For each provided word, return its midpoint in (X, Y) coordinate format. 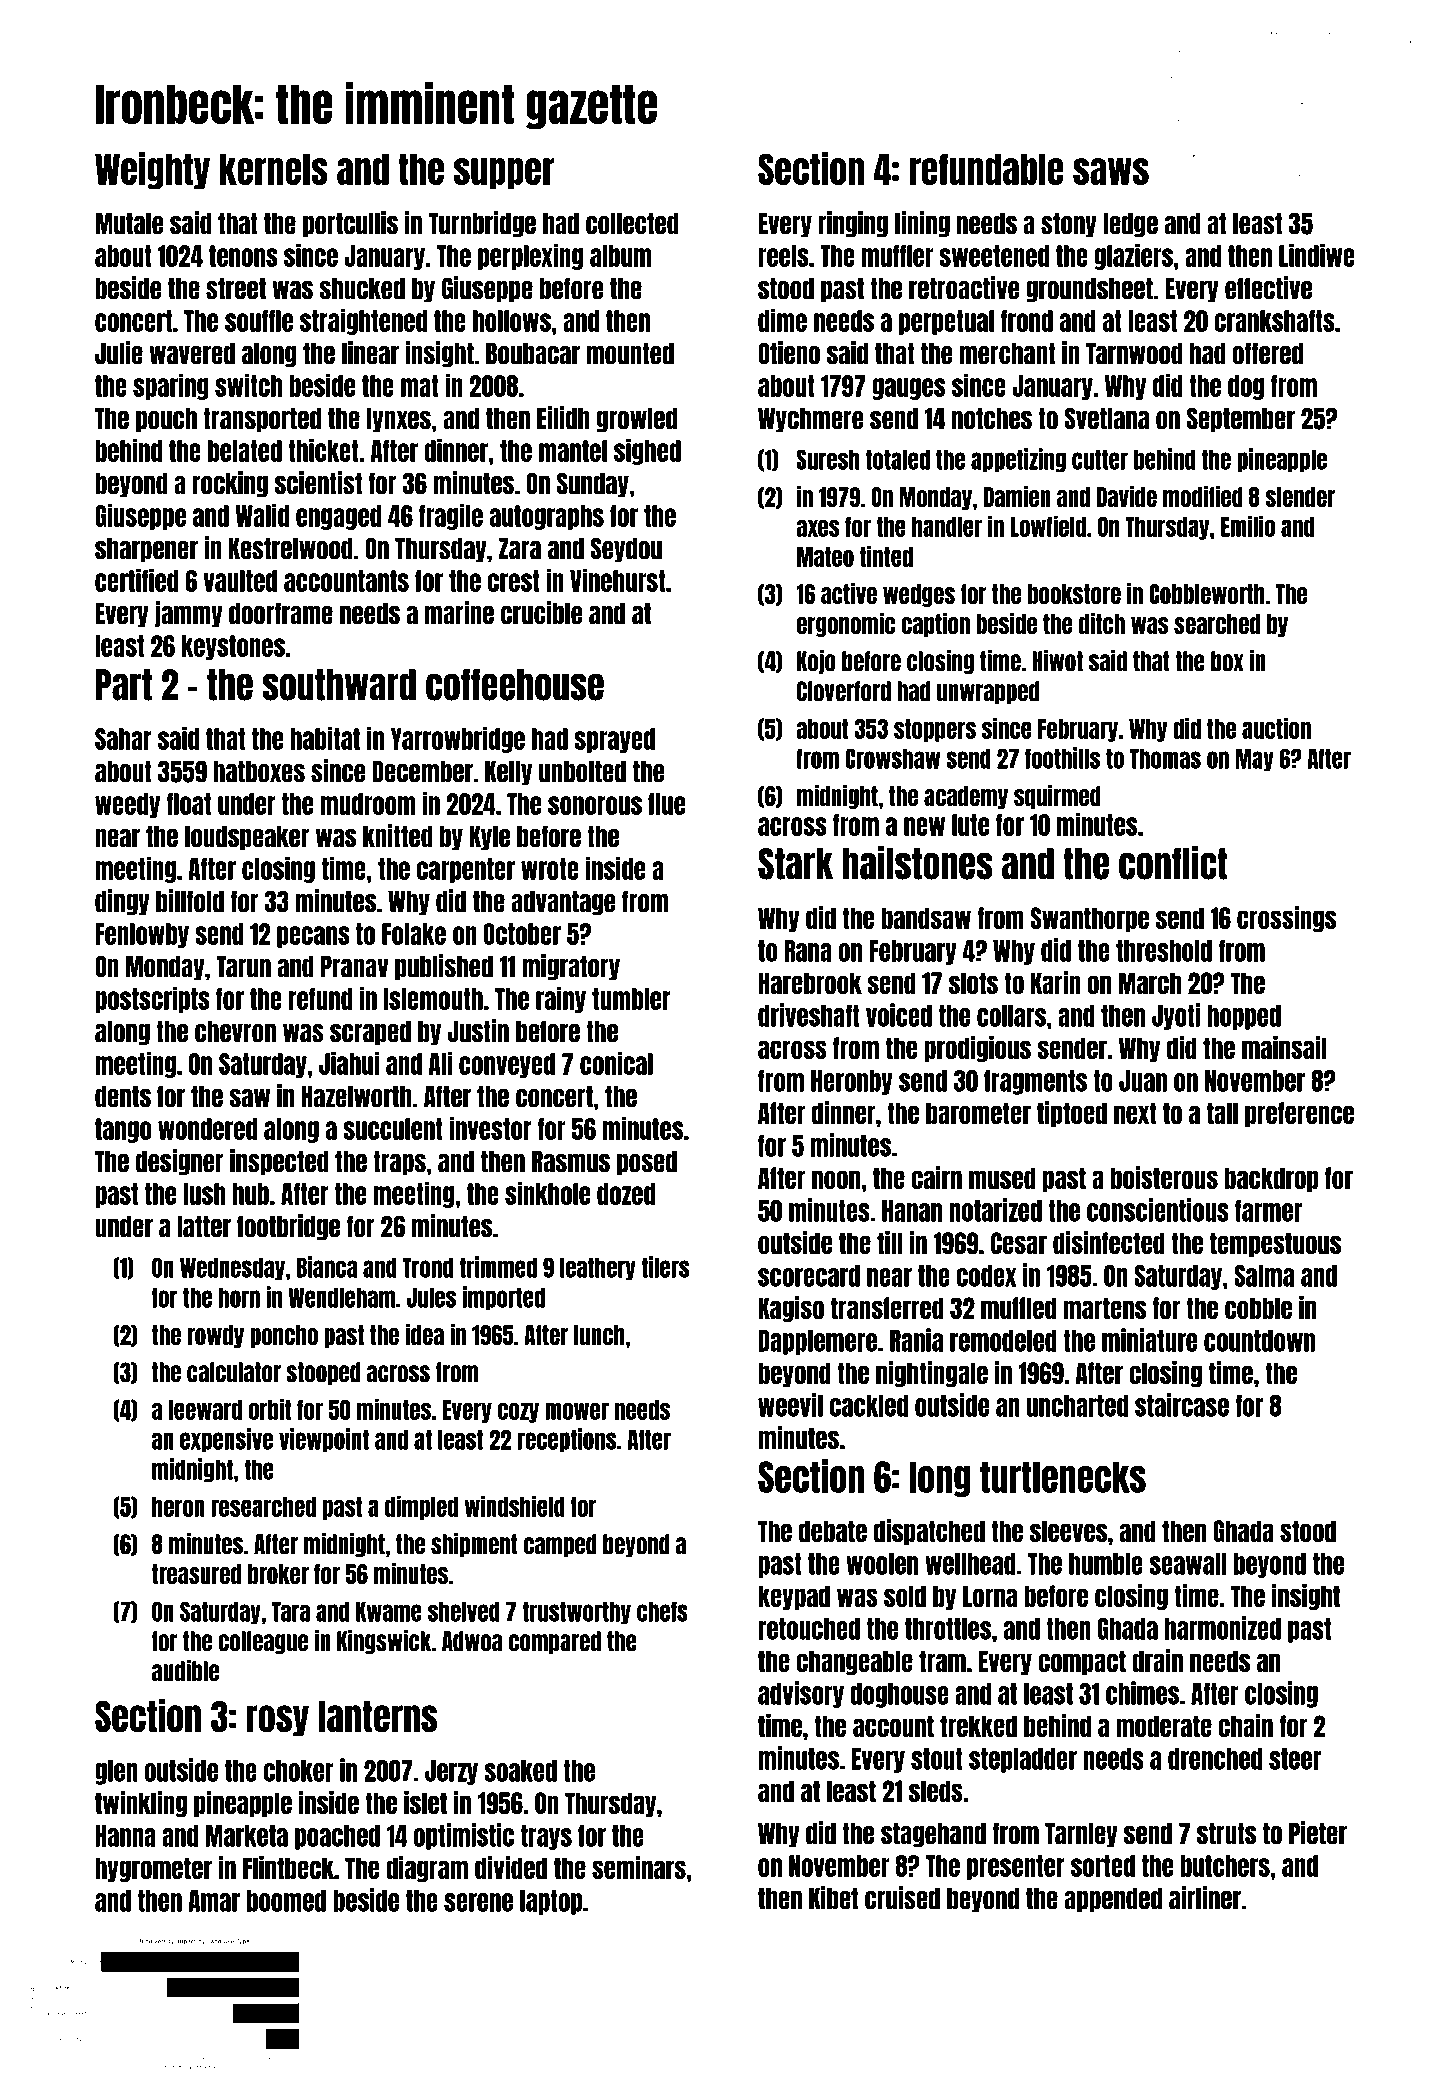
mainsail (1284, 1047)
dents (123, 1097)
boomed (286, 1901)
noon (836, 1179)
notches (992, 419)
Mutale (129, 224)
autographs (547, 517)
